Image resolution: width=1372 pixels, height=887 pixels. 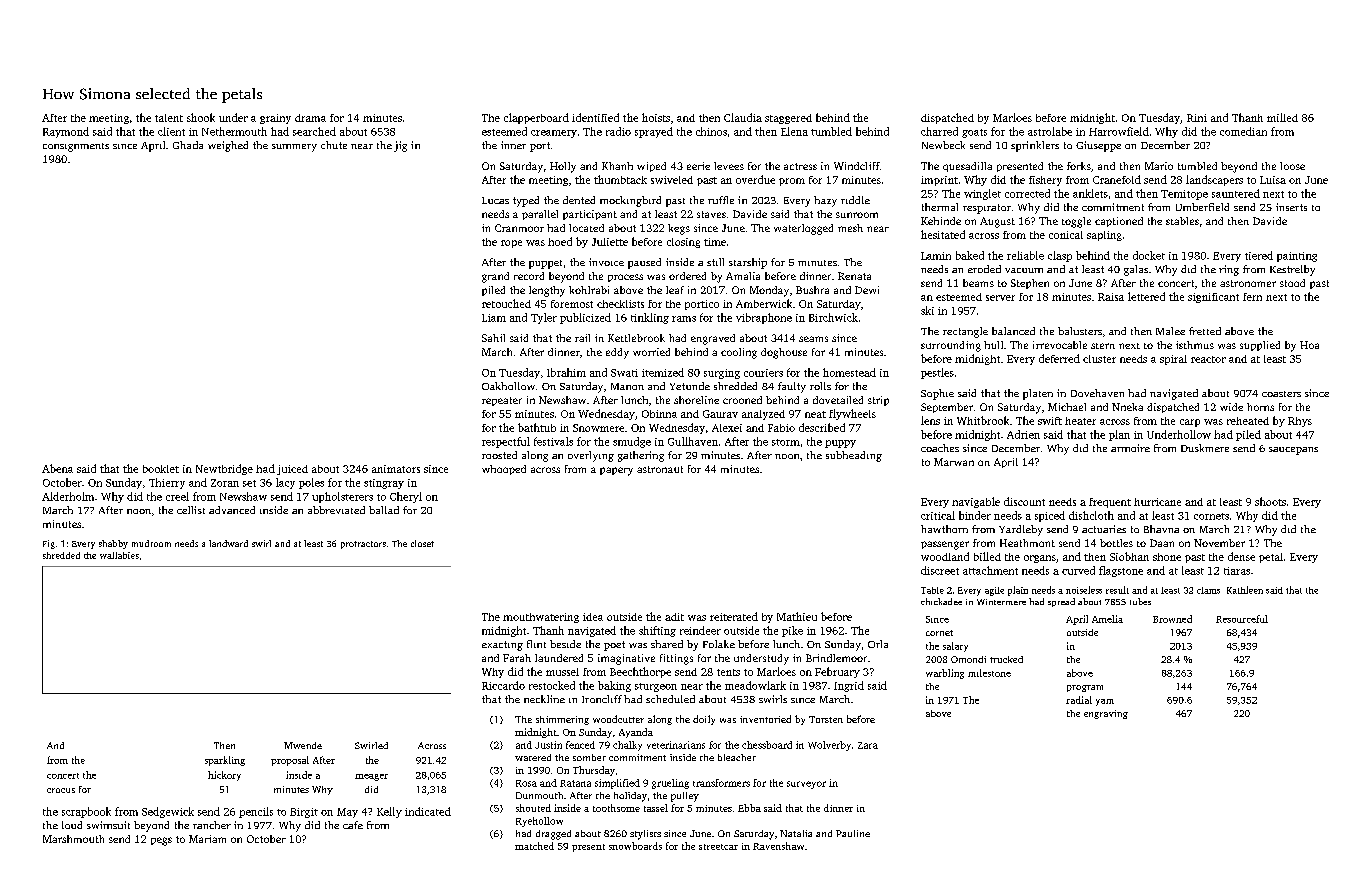 What do you see at coordinates (1260, 407) in the image?
I see `horns` at bounding box center [1260, 407].
